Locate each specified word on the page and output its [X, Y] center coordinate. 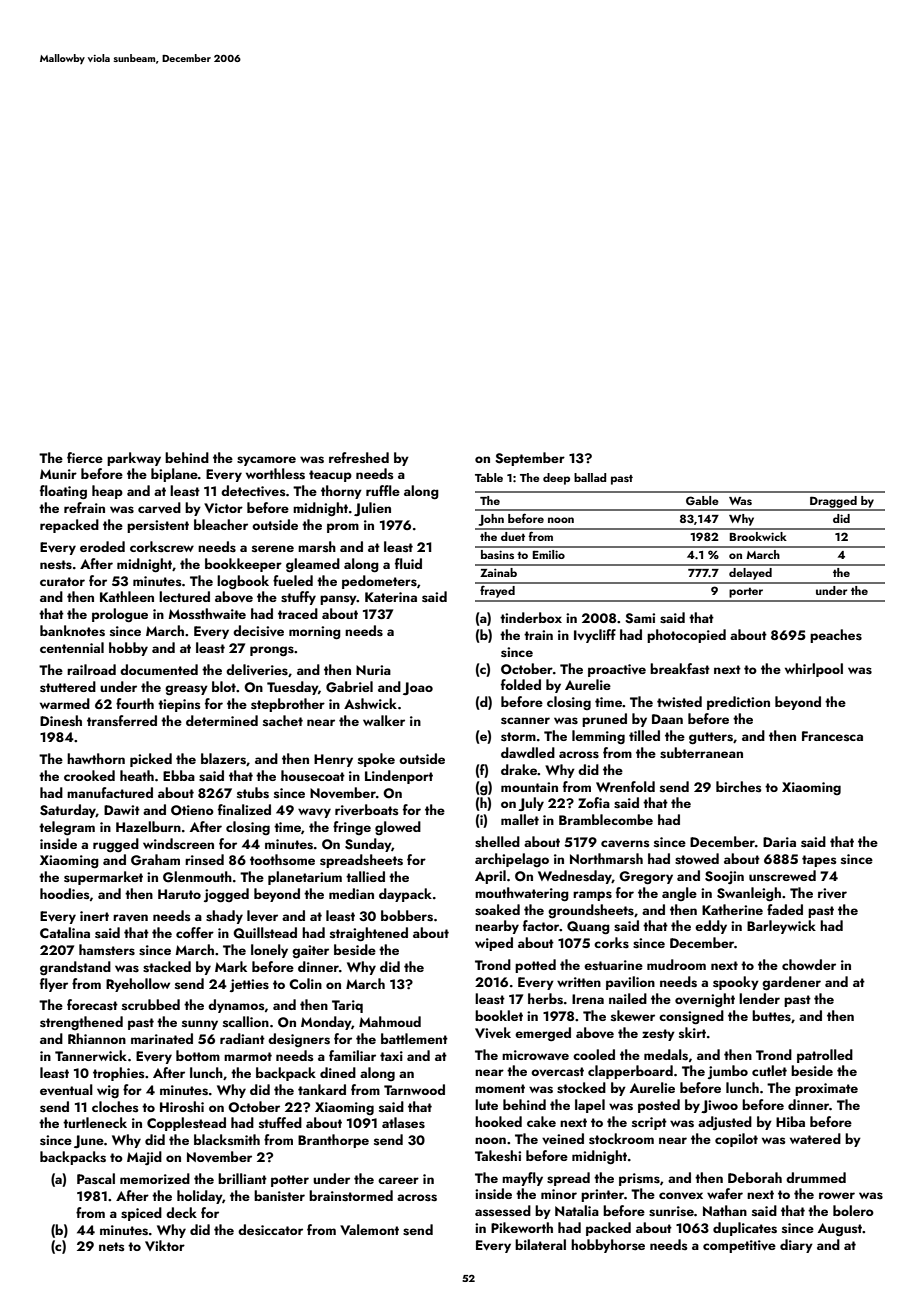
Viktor [165, 1245]
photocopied [686, 636]
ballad [590, 477]
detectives [253, 490]
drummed [816, 1177]
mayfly [522, 1179]
